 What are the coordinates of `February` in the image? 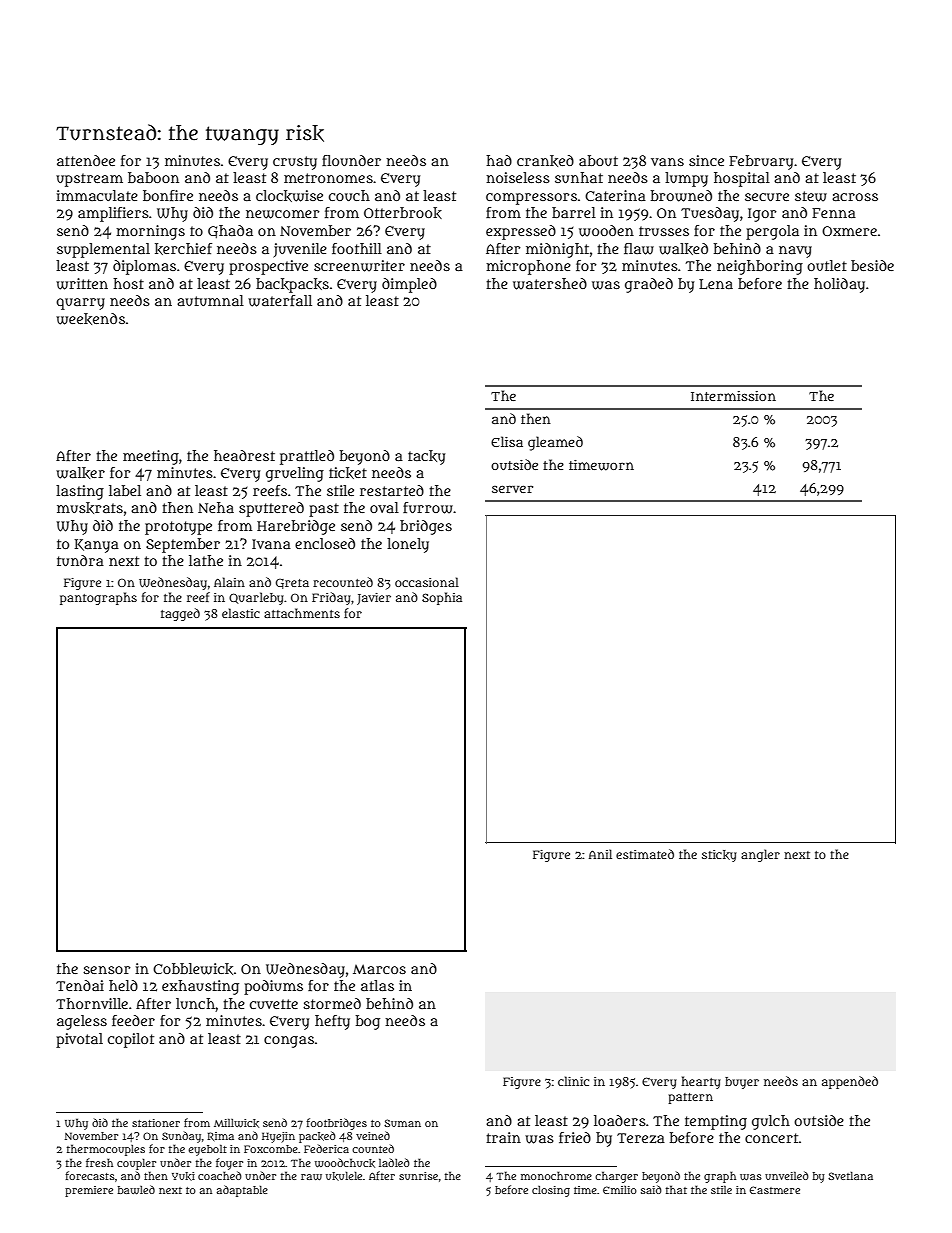 It's located at (761, 162).
